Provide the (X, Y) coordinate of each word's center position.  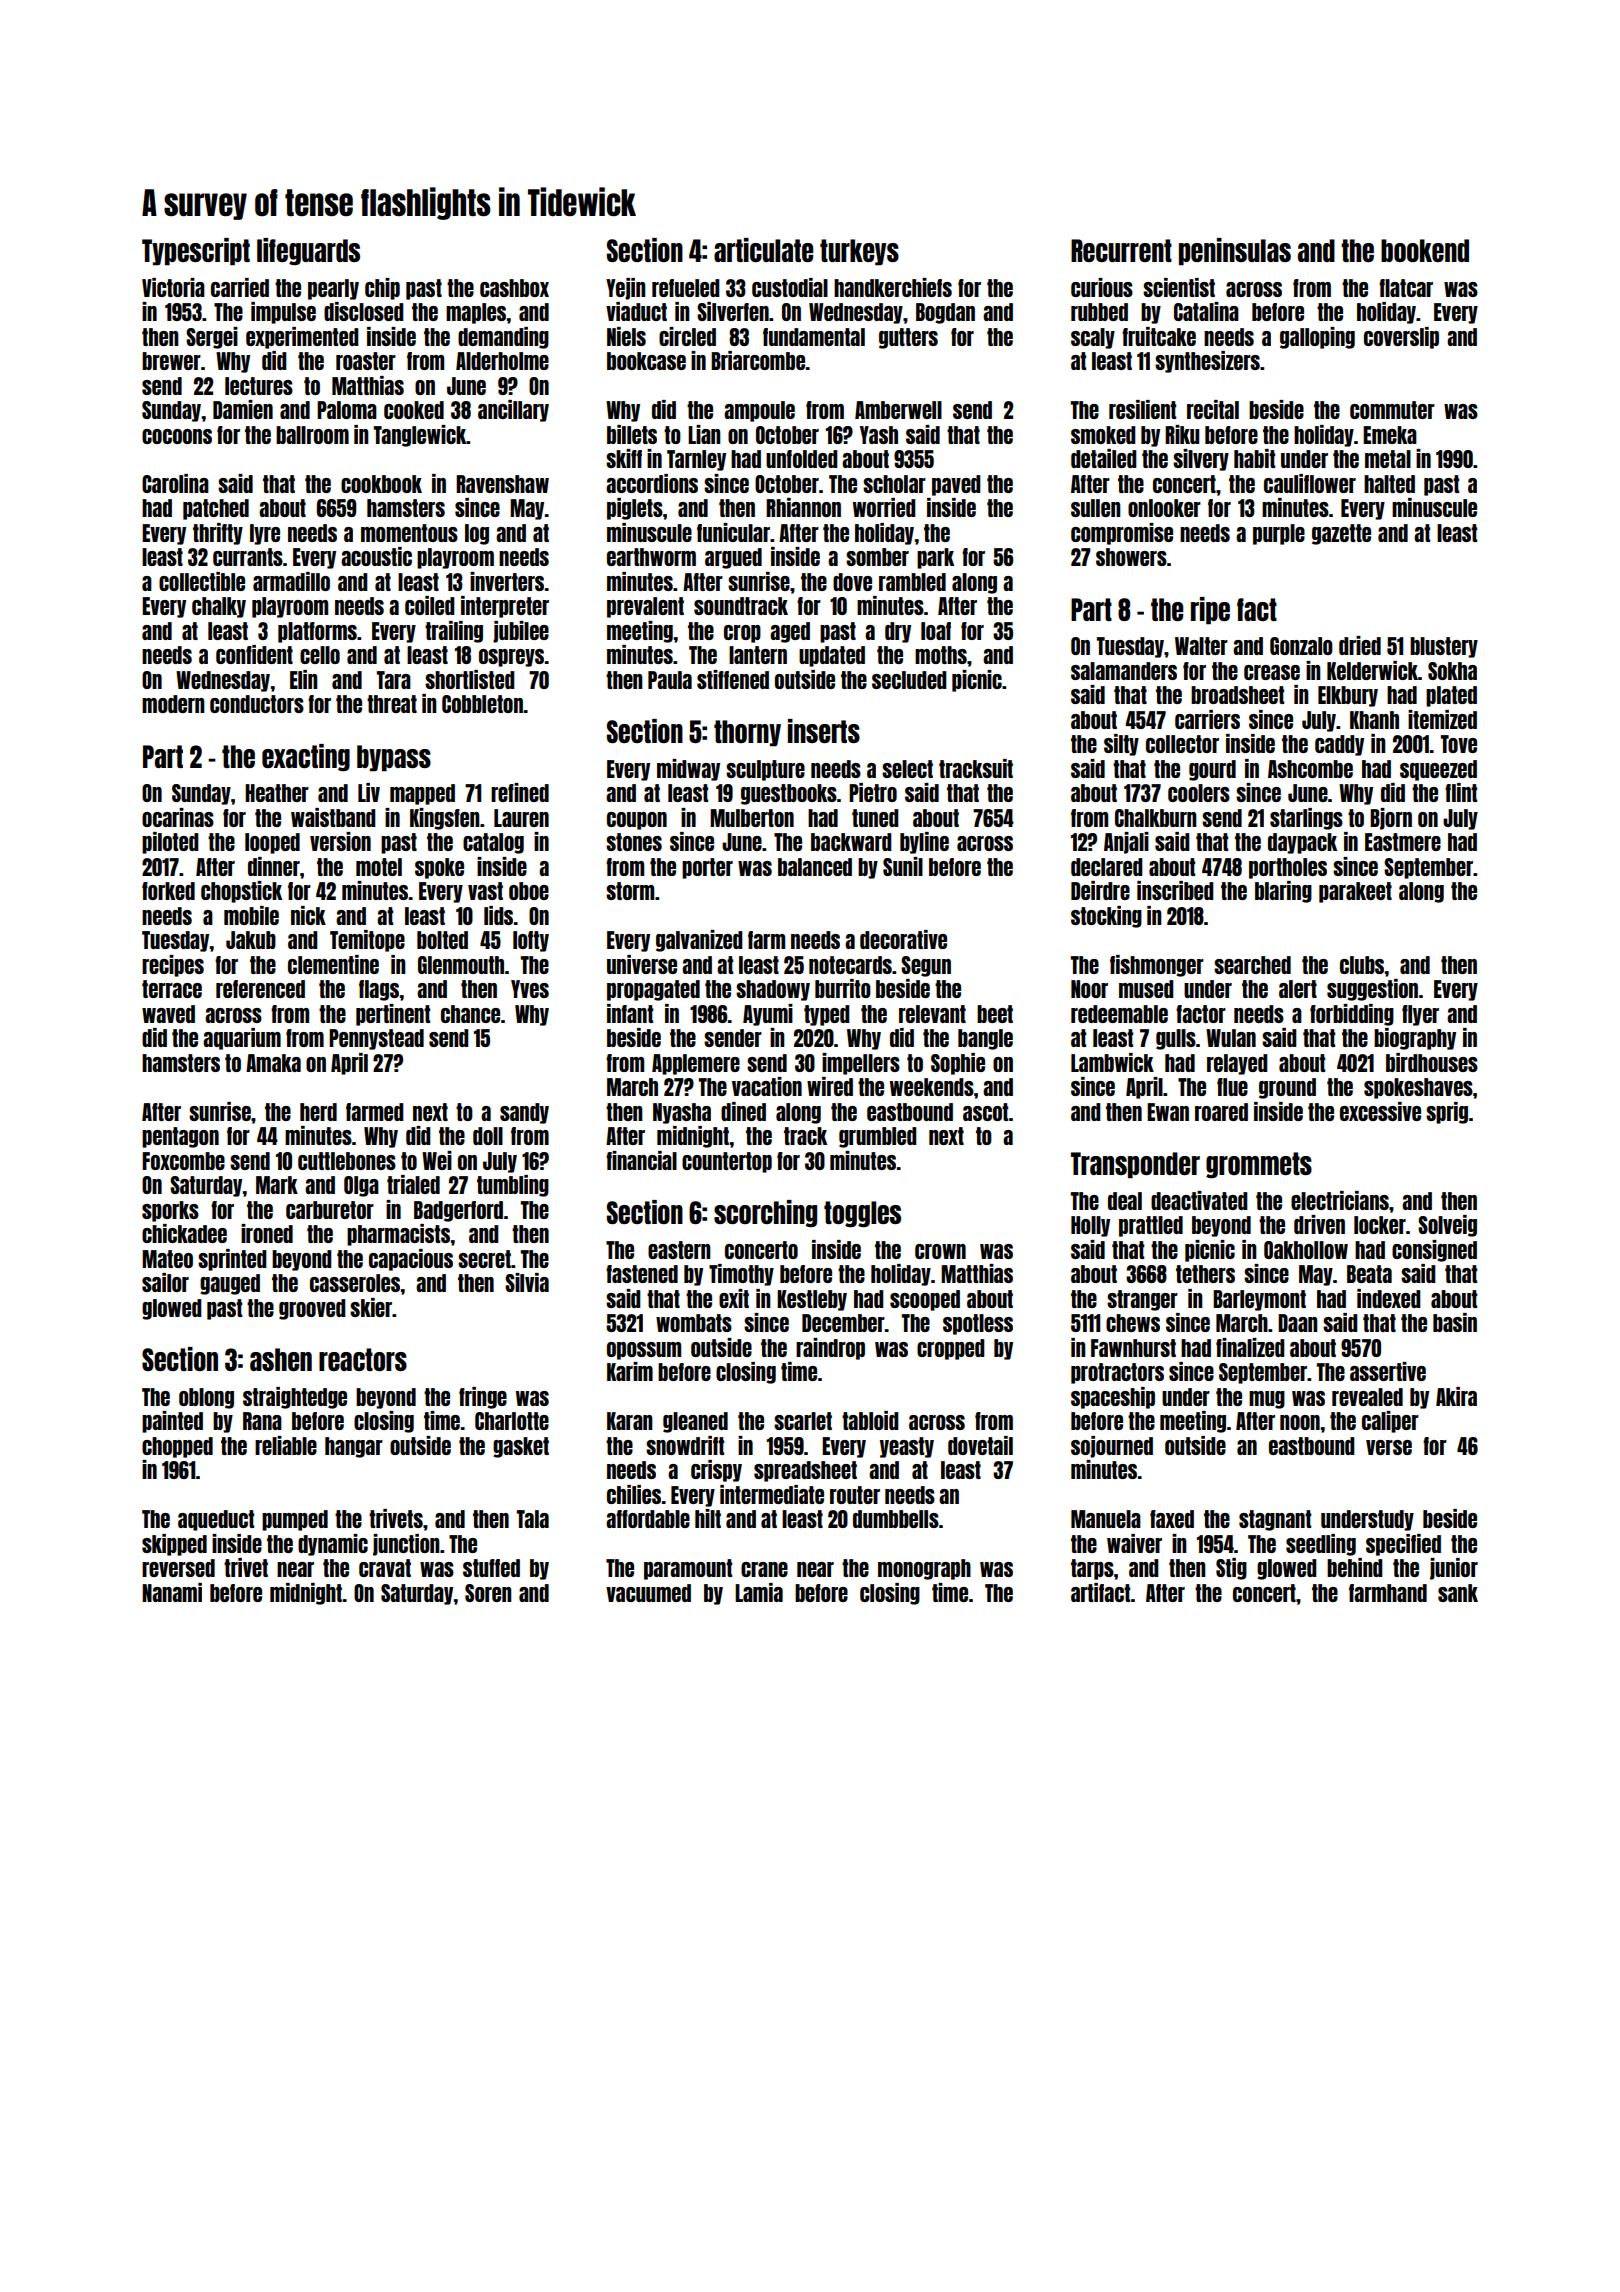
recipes (173, 966)
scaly (1093, 338)
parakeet (1355, 892)
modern (173, 704)
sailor (165, 1282)
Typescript (196, 252)
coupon (637, 821)
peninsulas (1235, 252)
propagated (653, 990)
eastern (679, 1250)
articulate (763, 250)
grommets (1259, 1165)
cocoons (177, 436)
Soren (488, 1593)
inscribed (1175, 890)
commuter (1392, 410)
